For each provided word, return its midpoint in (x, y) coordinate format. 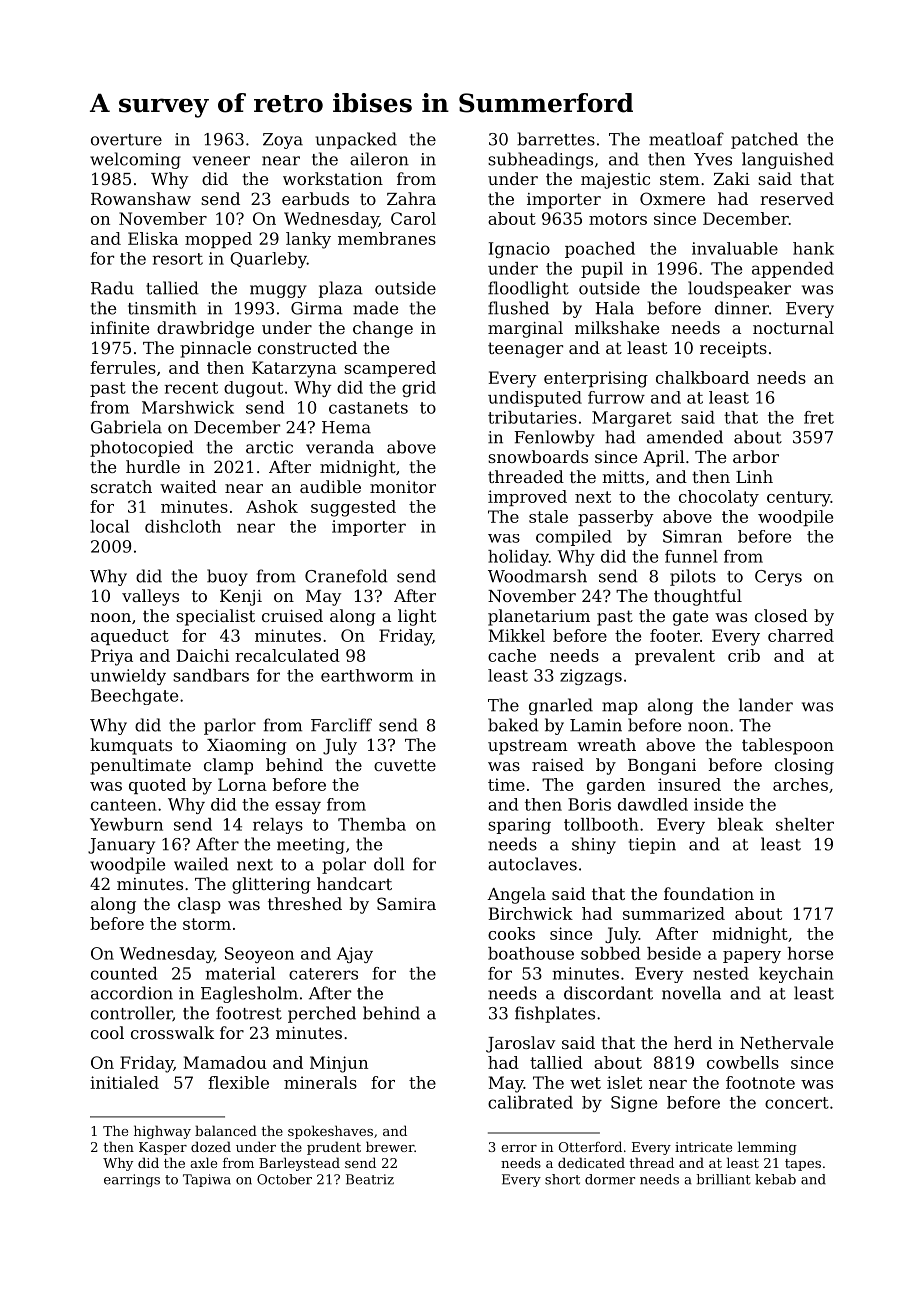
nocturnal (793, 327)
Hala (614, 308)
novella (691, 993)
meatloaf (686, 139)
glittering (271, 885)
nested (721, 973)
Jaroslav (520, 1044)
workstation (333, 178)
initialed (124, 1082)
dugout (253, 389)
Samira (406, 903)
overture (126, 140)
